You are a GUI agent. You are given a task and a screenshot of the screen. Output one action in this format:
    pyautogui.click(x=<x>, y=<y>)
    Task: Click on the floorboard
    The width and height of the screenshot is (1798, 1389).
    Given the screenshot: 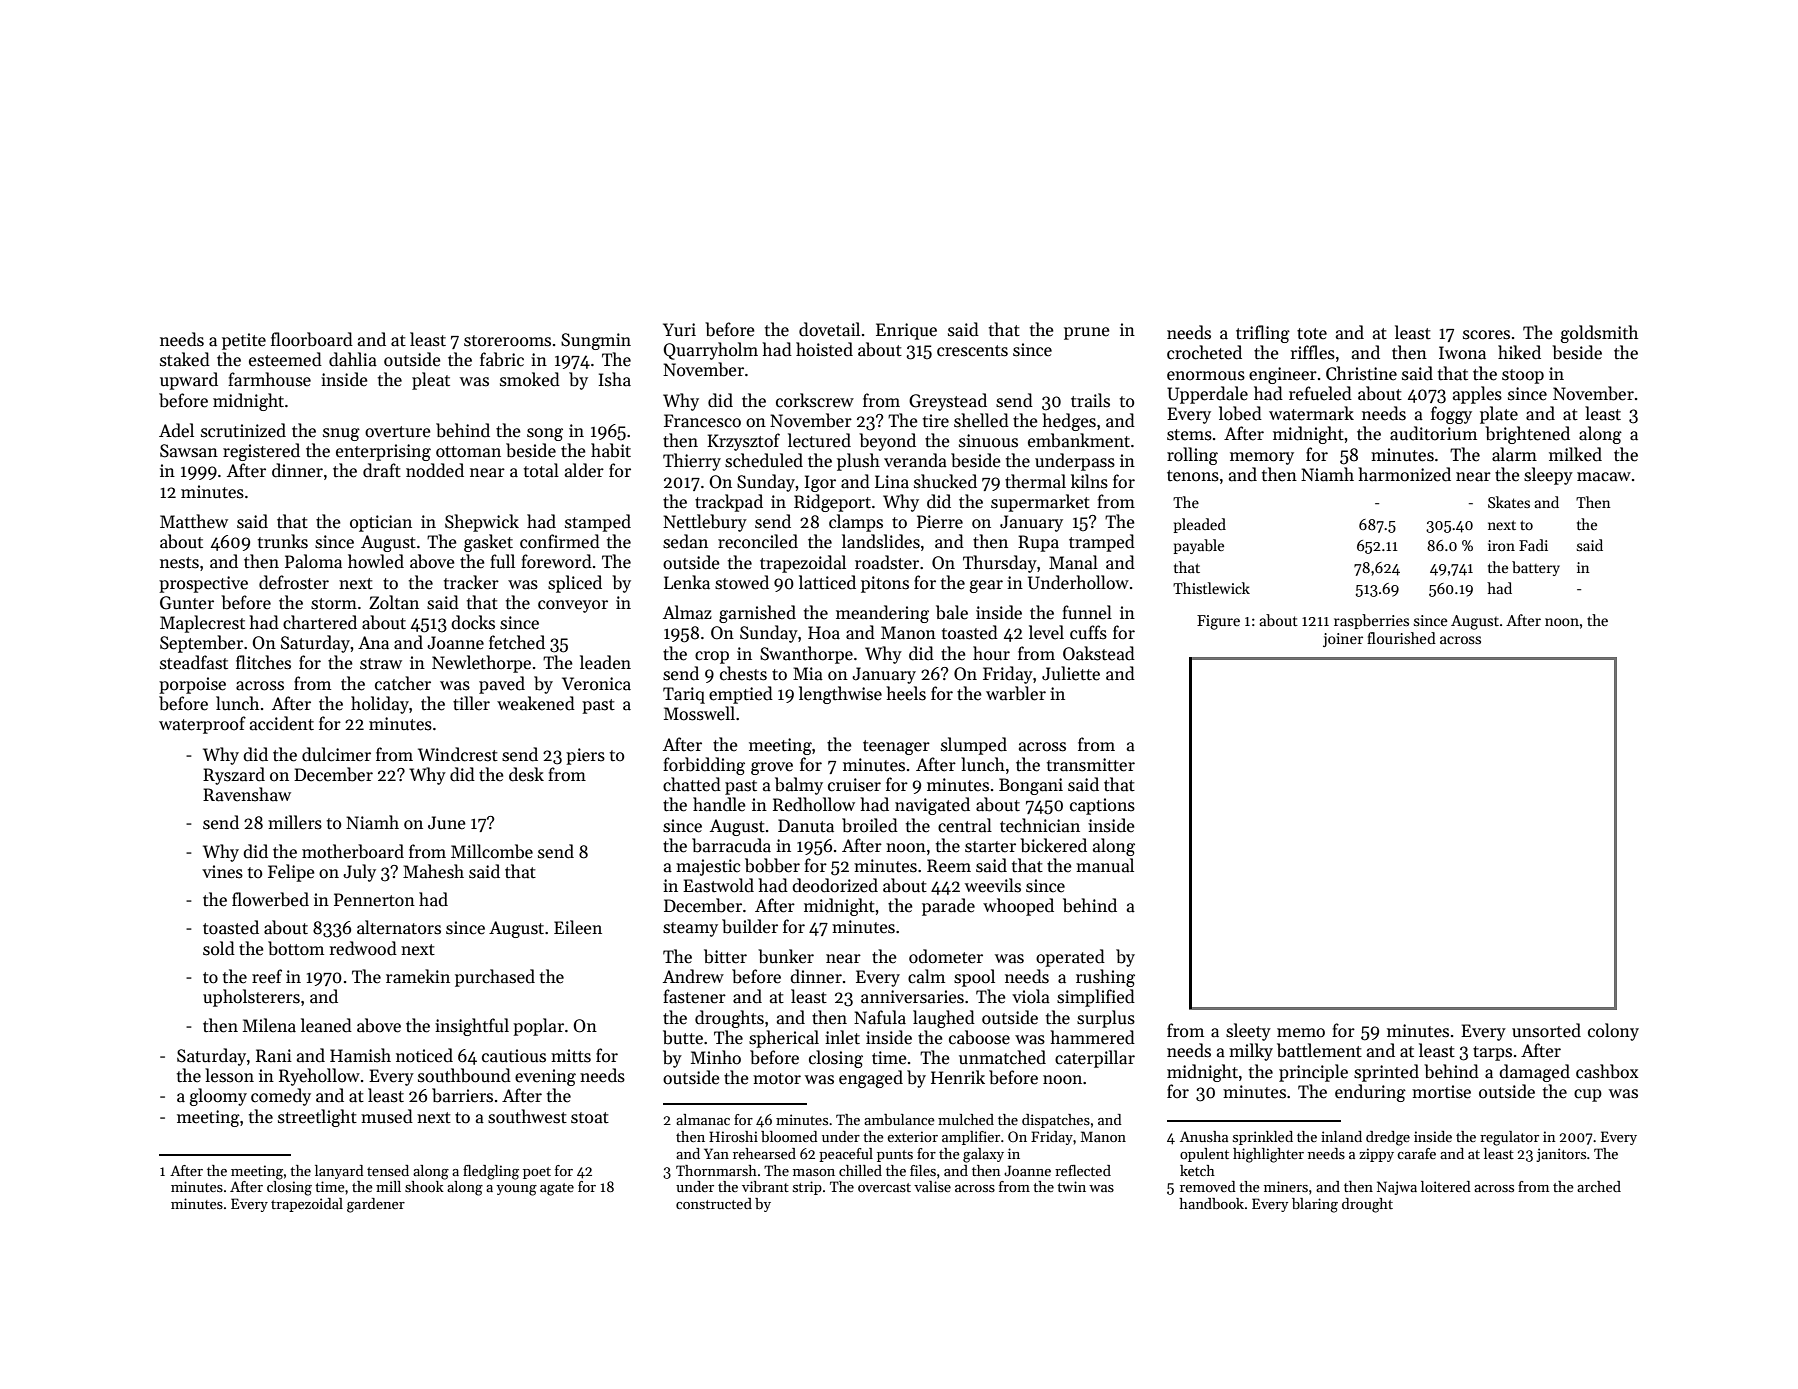 What is the action you would take?
    pyautogui.click(x=312, y=339)
